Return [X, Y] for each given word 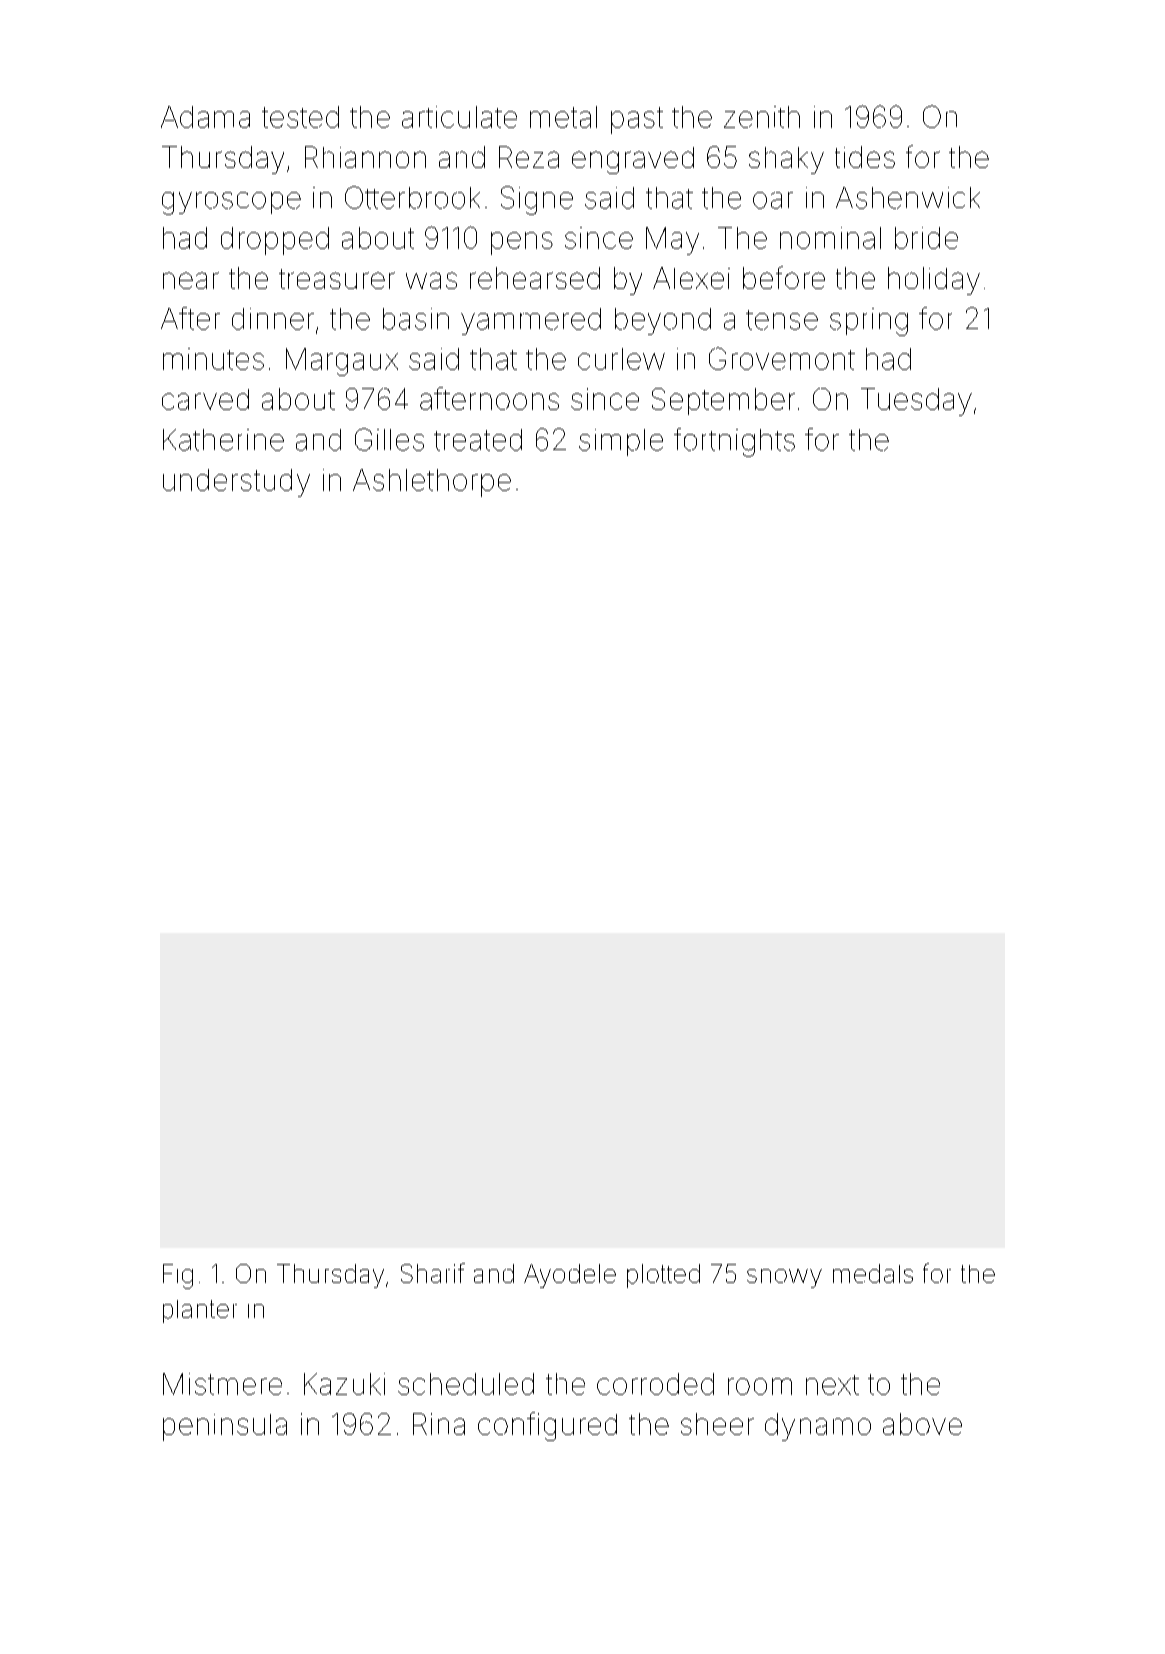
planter [200, 1311]
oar [773, 200]
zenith [762, 117]
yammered [531, 321]
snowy [784, 1278]
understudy [236, 483]
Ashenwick [908, 198]
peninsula [225, 1427]
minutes [213, 359]
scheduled [466, 1384]
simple [621, 442]
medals [873, 1273]
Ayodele [570, 1276]
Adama [205, 117]
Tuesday [916, 402]
